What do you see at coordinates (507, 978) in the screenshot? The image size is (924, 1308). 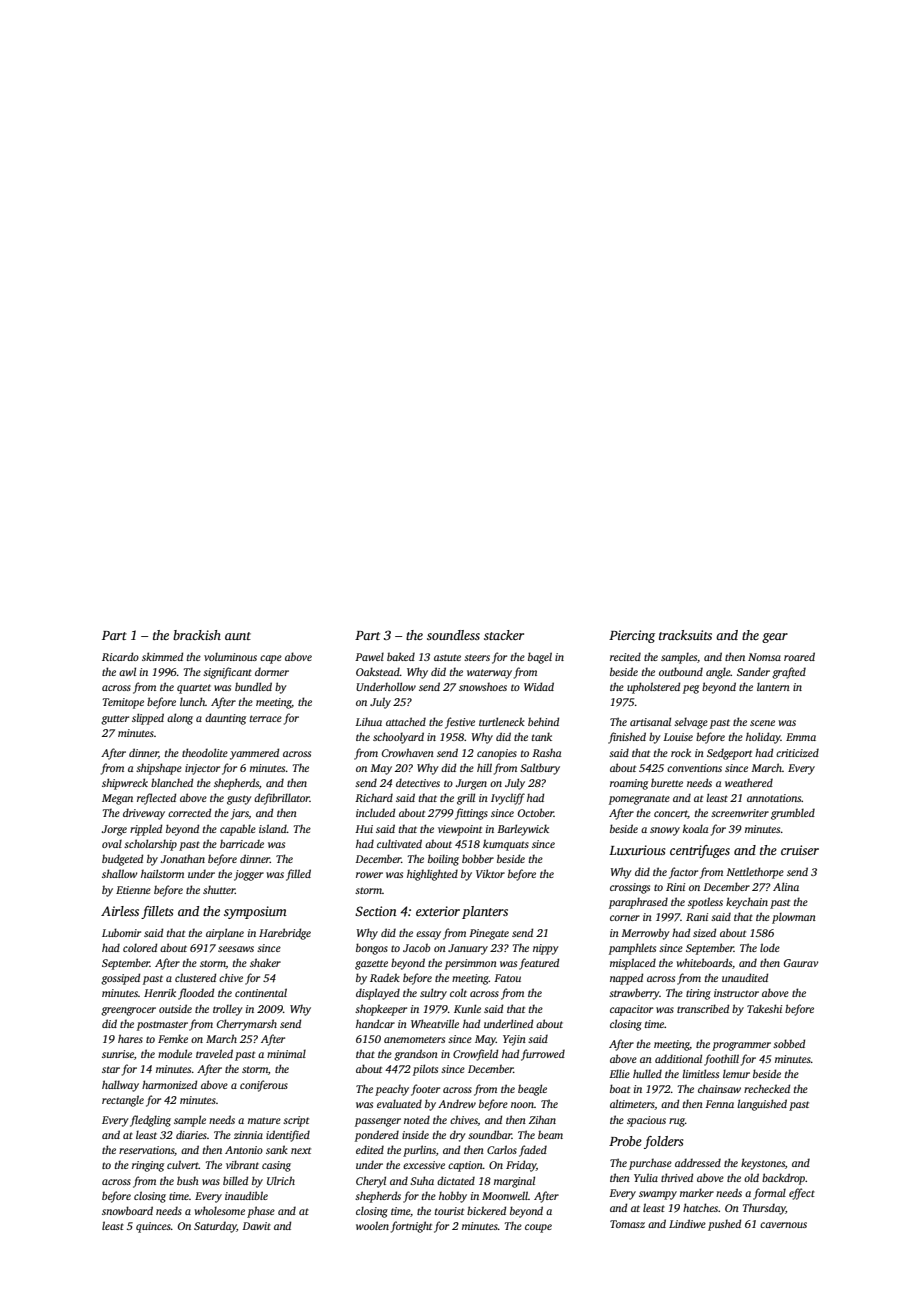 I see `Fatou` at bounding box center [507, 978].
